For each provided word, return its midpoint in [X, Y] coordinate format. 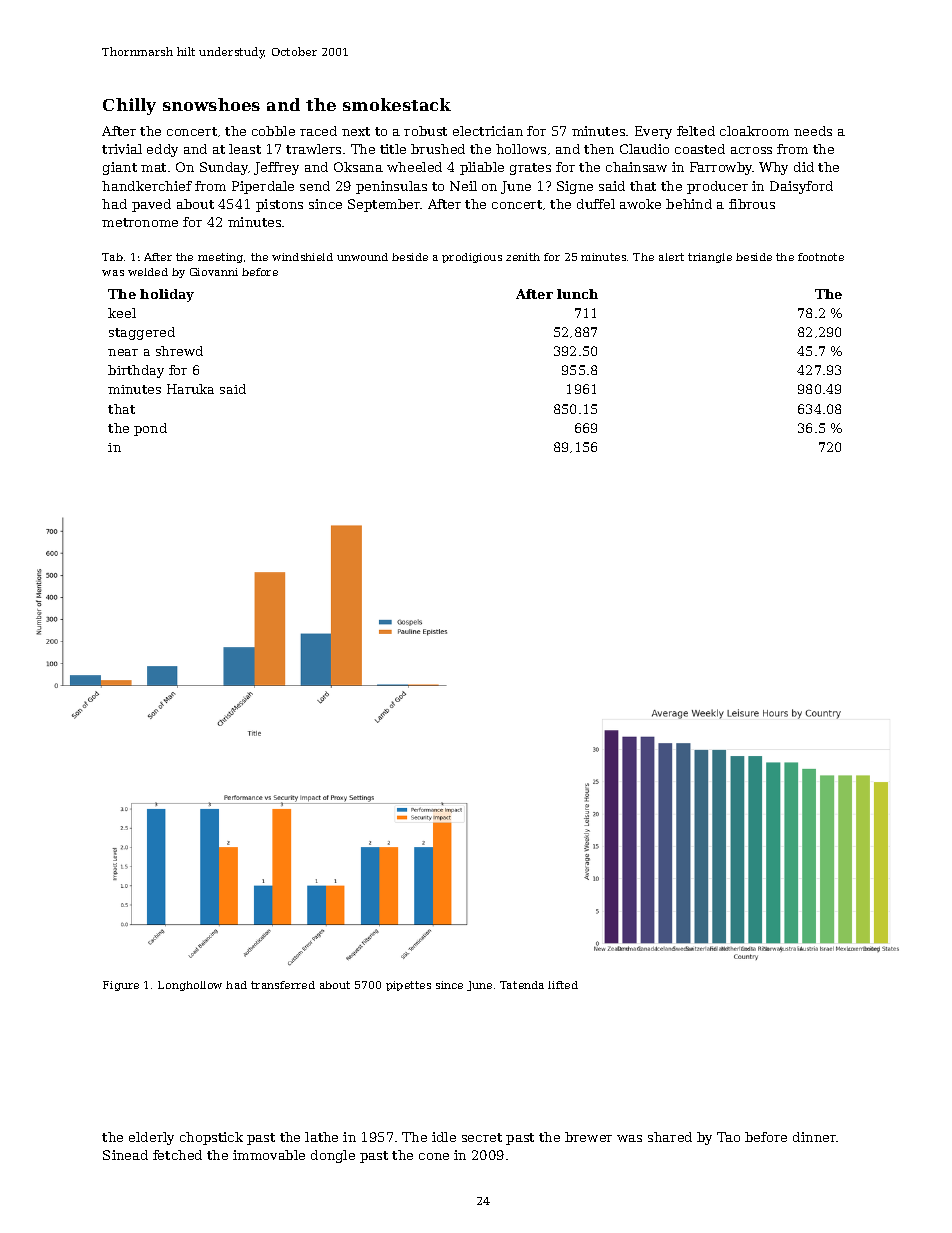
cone [434, 1156]
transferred [283, 985]
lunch [577, 294]
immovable [269, 1155]
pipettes [408, 986]
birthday [136, 371]
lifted [563, 985]
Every [653, 132]
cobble [273, 131]
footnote [821, 257]
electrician [488, 131]
